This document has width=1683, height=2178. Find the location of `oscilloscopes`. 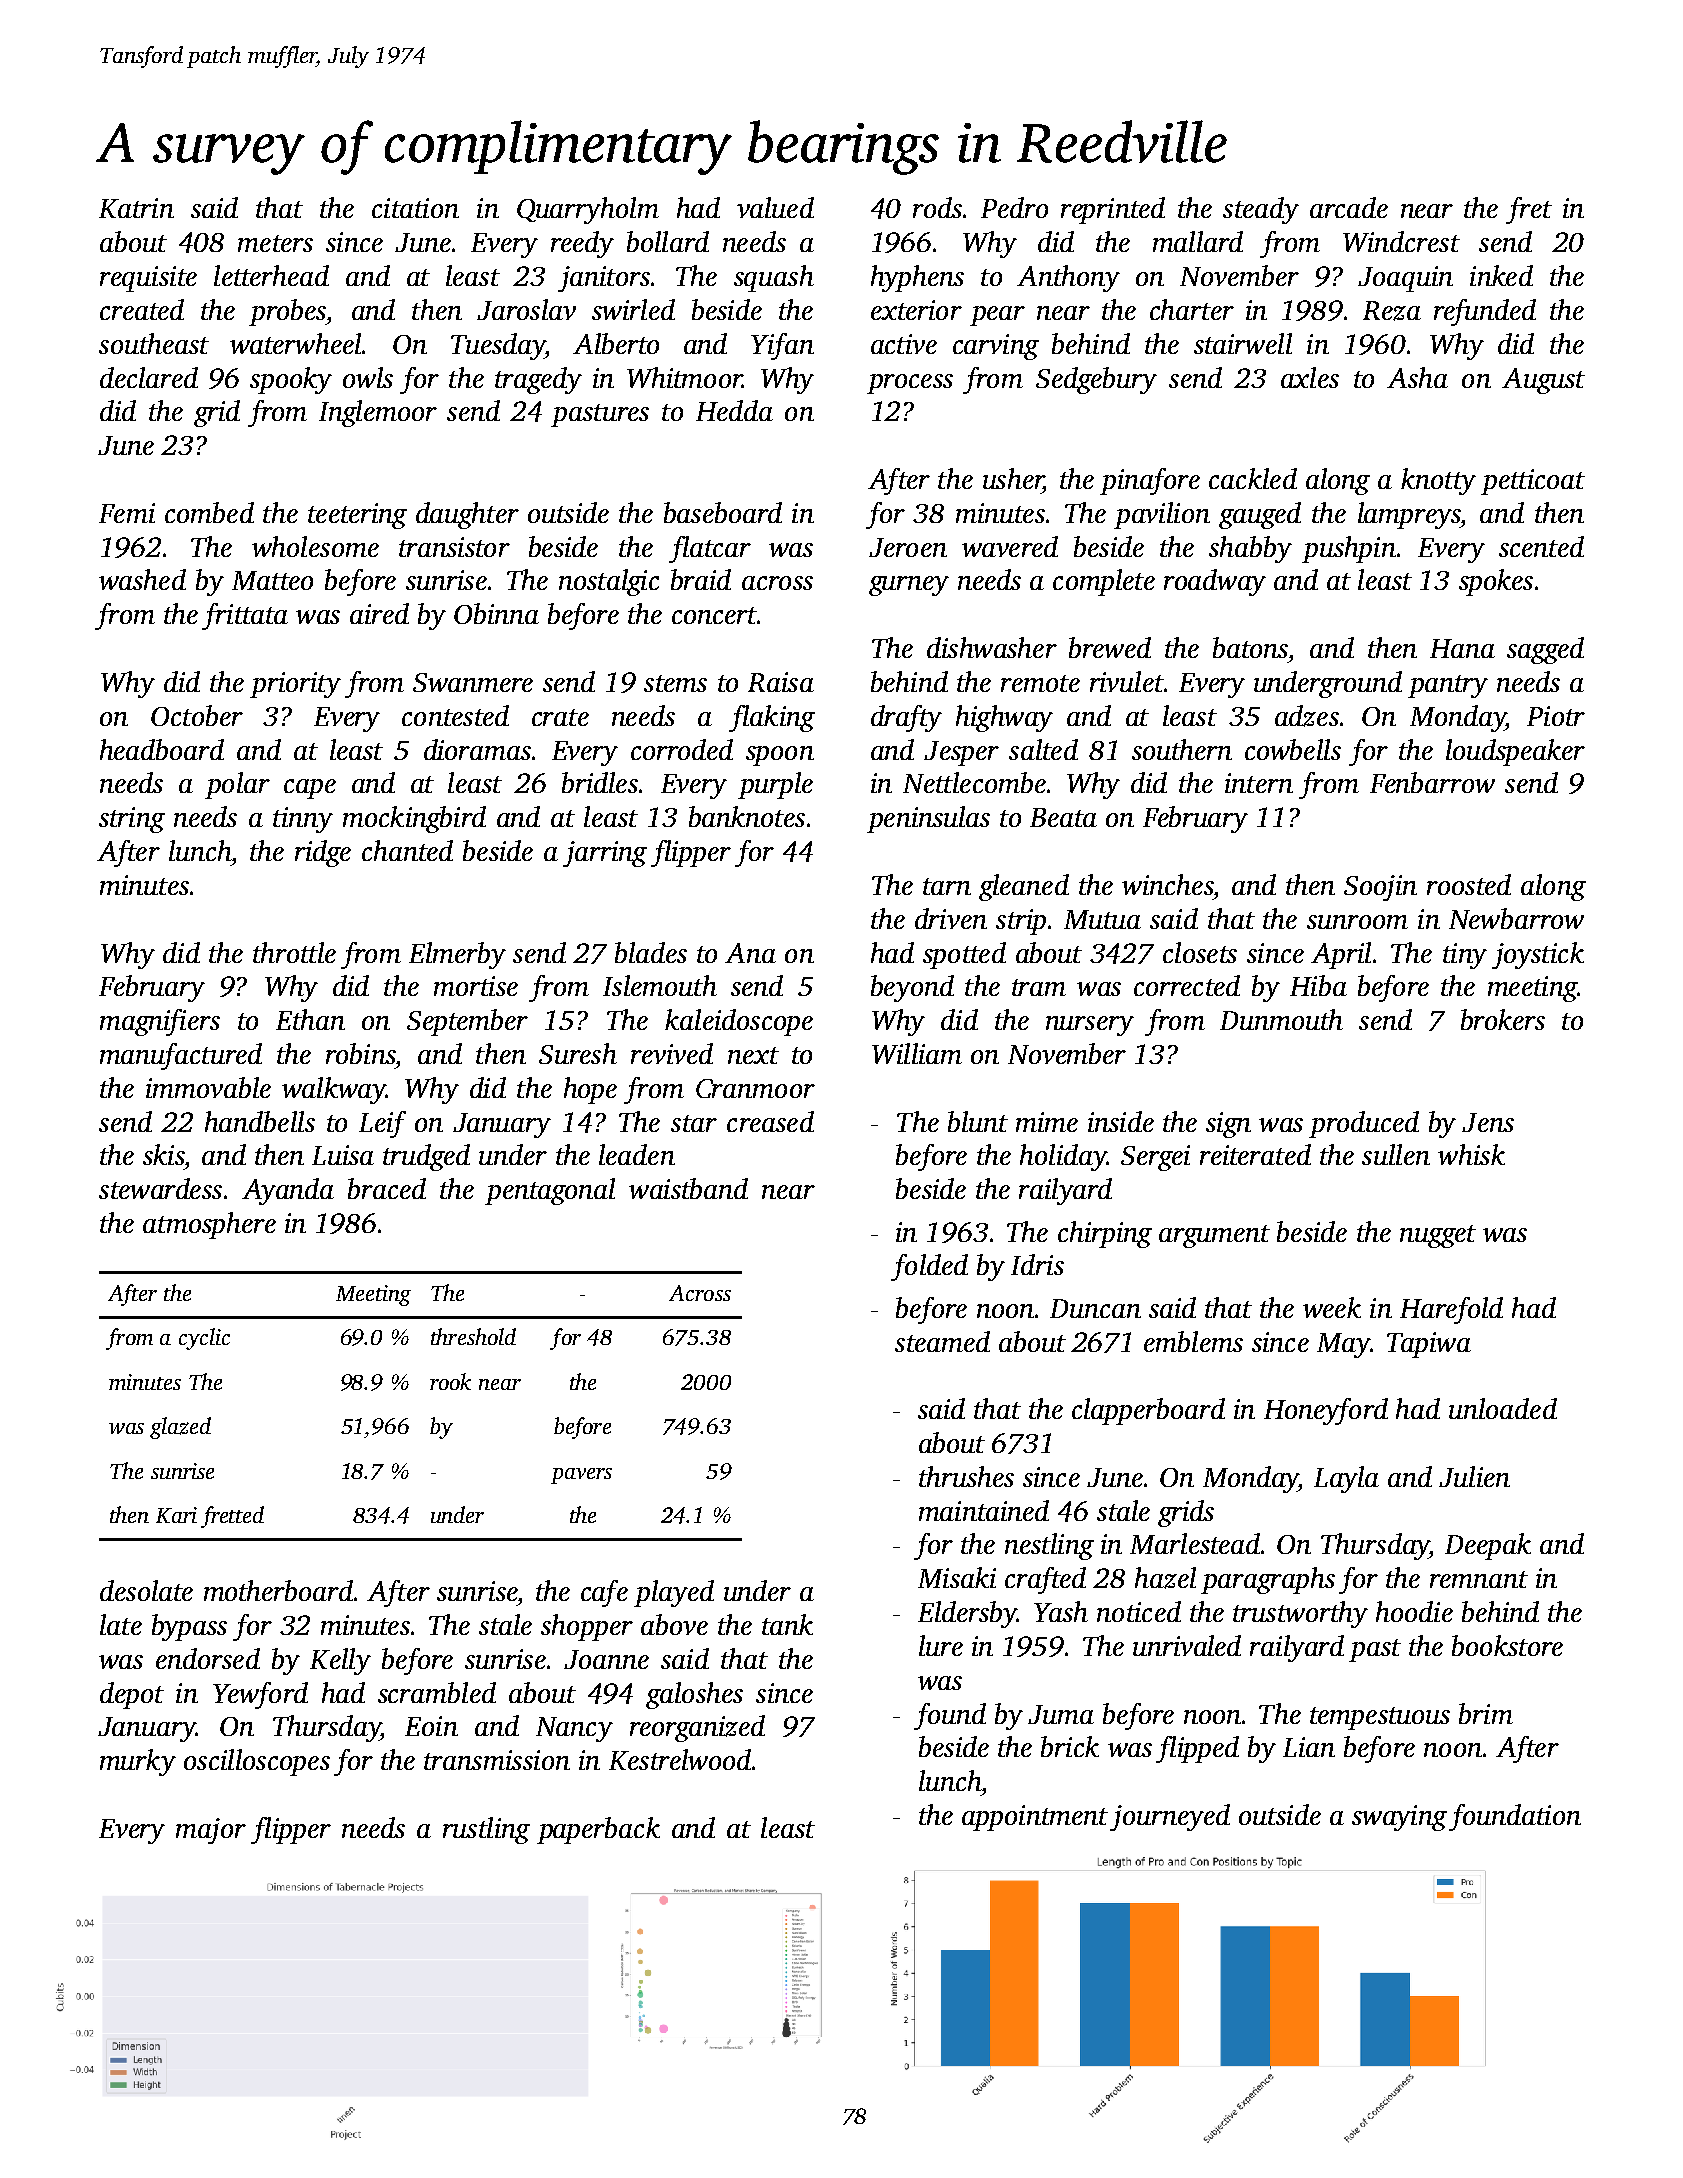

oscilloscopes is located at coordinates (257, 1762).
